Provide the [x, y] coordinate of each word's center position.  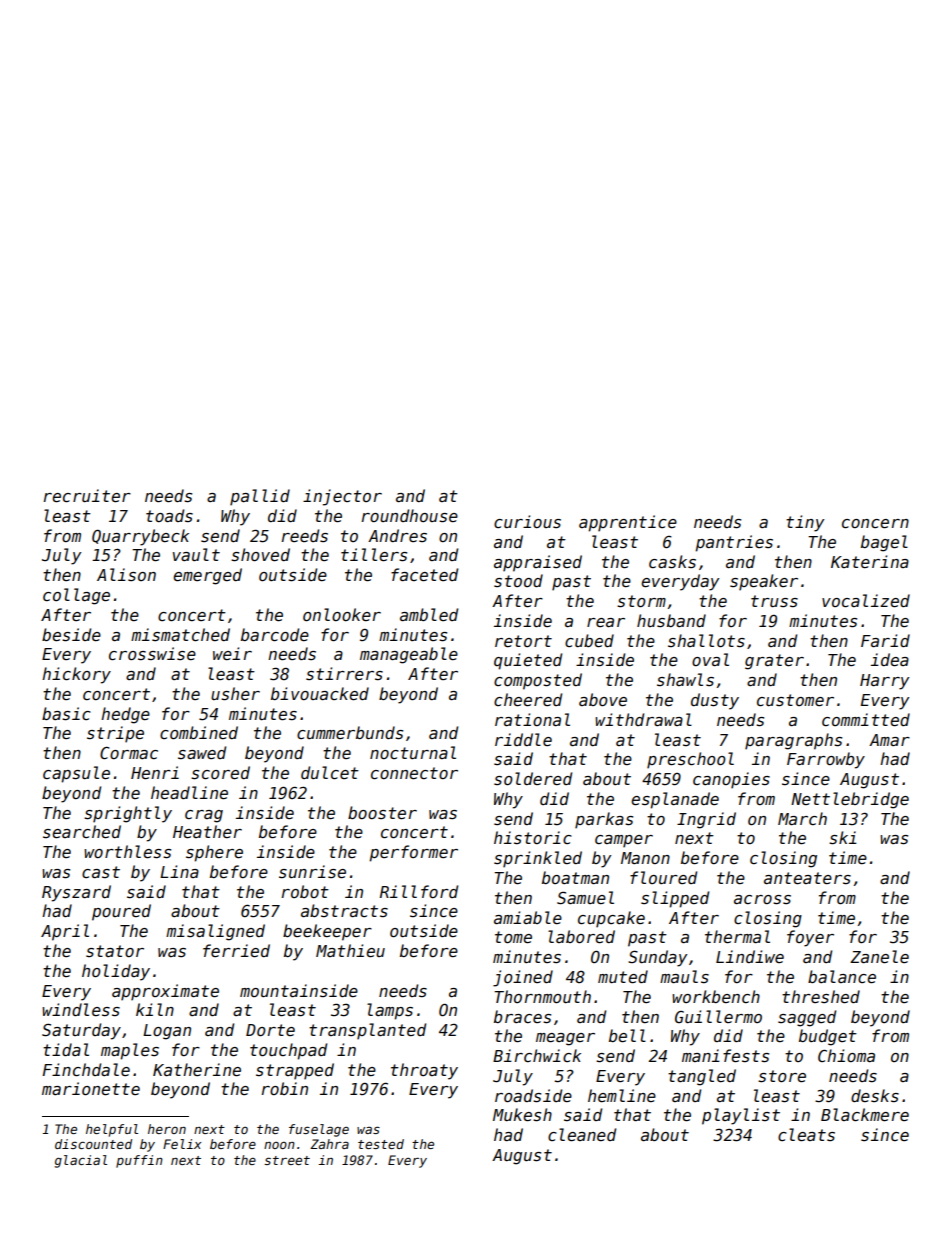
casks [672, 562]
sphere [214, 853]
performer [413, 853]
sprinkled [538, 859]
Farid [885, 640]
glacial [81, 1161]
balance [842, 976]
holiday [116, 972]
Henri [155, 772]
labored [581, 936]
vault [196, 554]
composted [538, 681]
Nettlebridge [850, 800]
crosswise [152, 654]
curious [527, 521]
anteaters [807, 878]
